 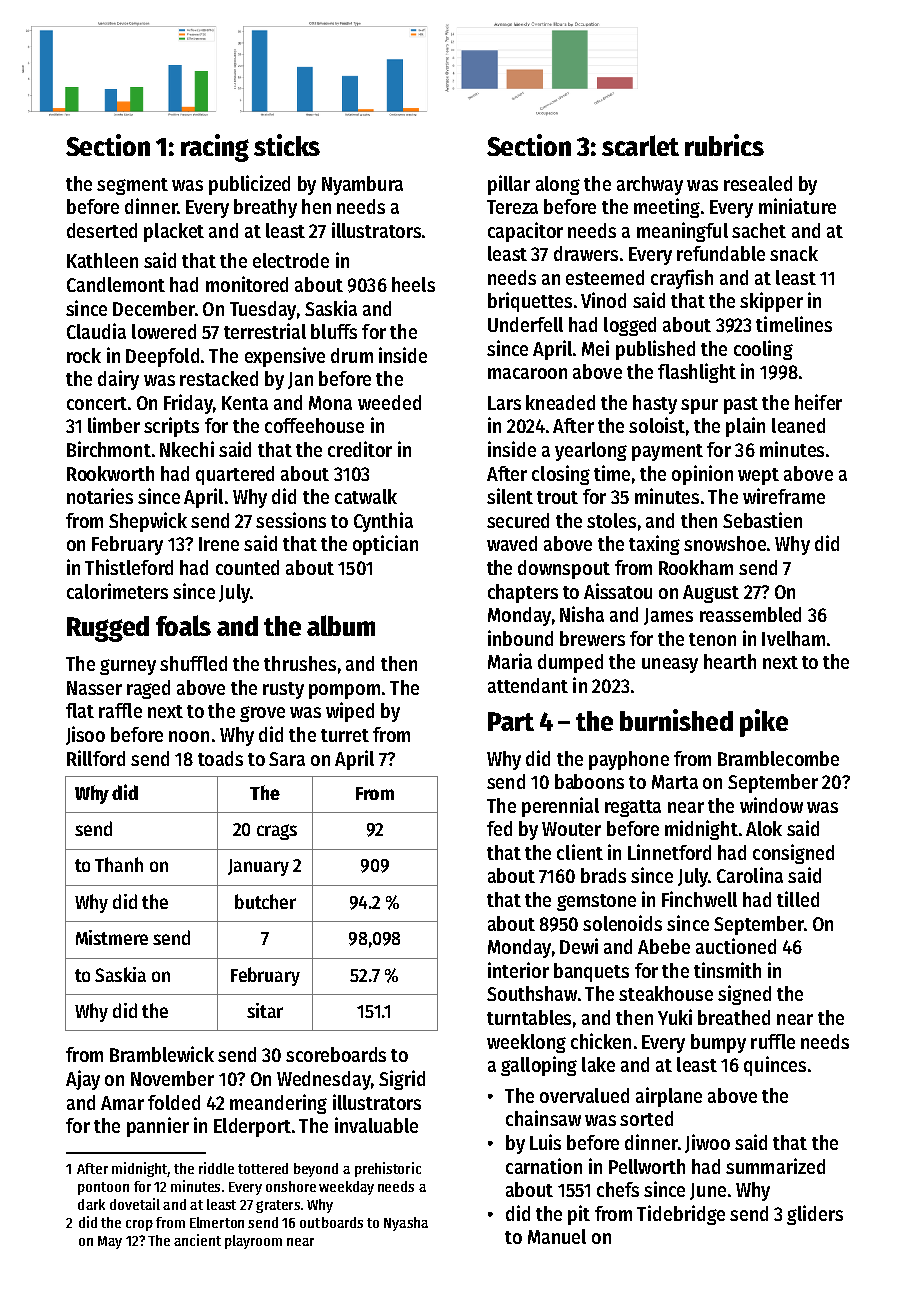 I want to click on terrestrial, so click(x=265, y=331).
